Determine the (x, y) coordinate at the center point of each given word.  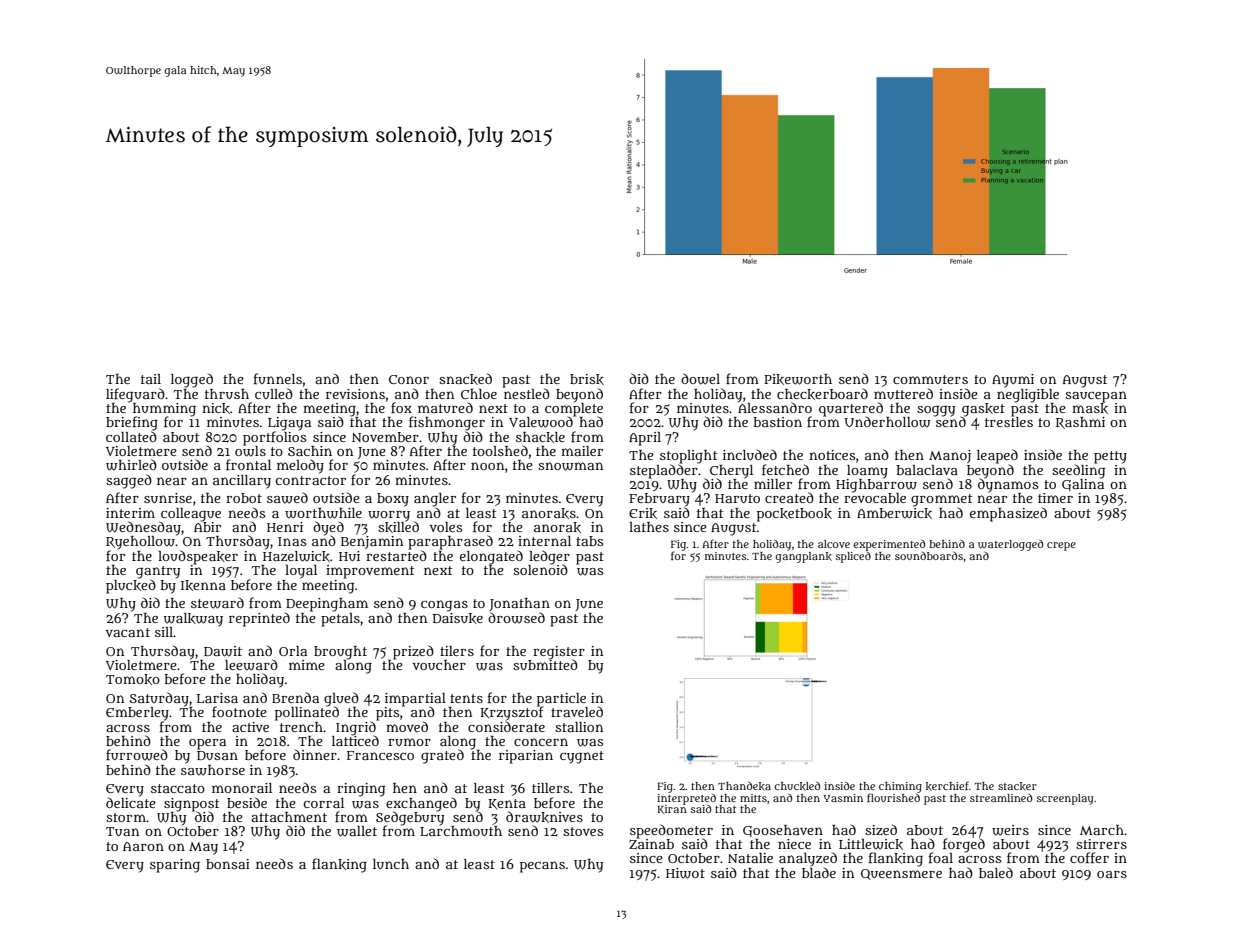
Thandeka (744, 786)
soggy (936, 411)
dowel (700, 379)
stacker (1017, 786)
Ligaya (289, 424)
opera (207, 744)
